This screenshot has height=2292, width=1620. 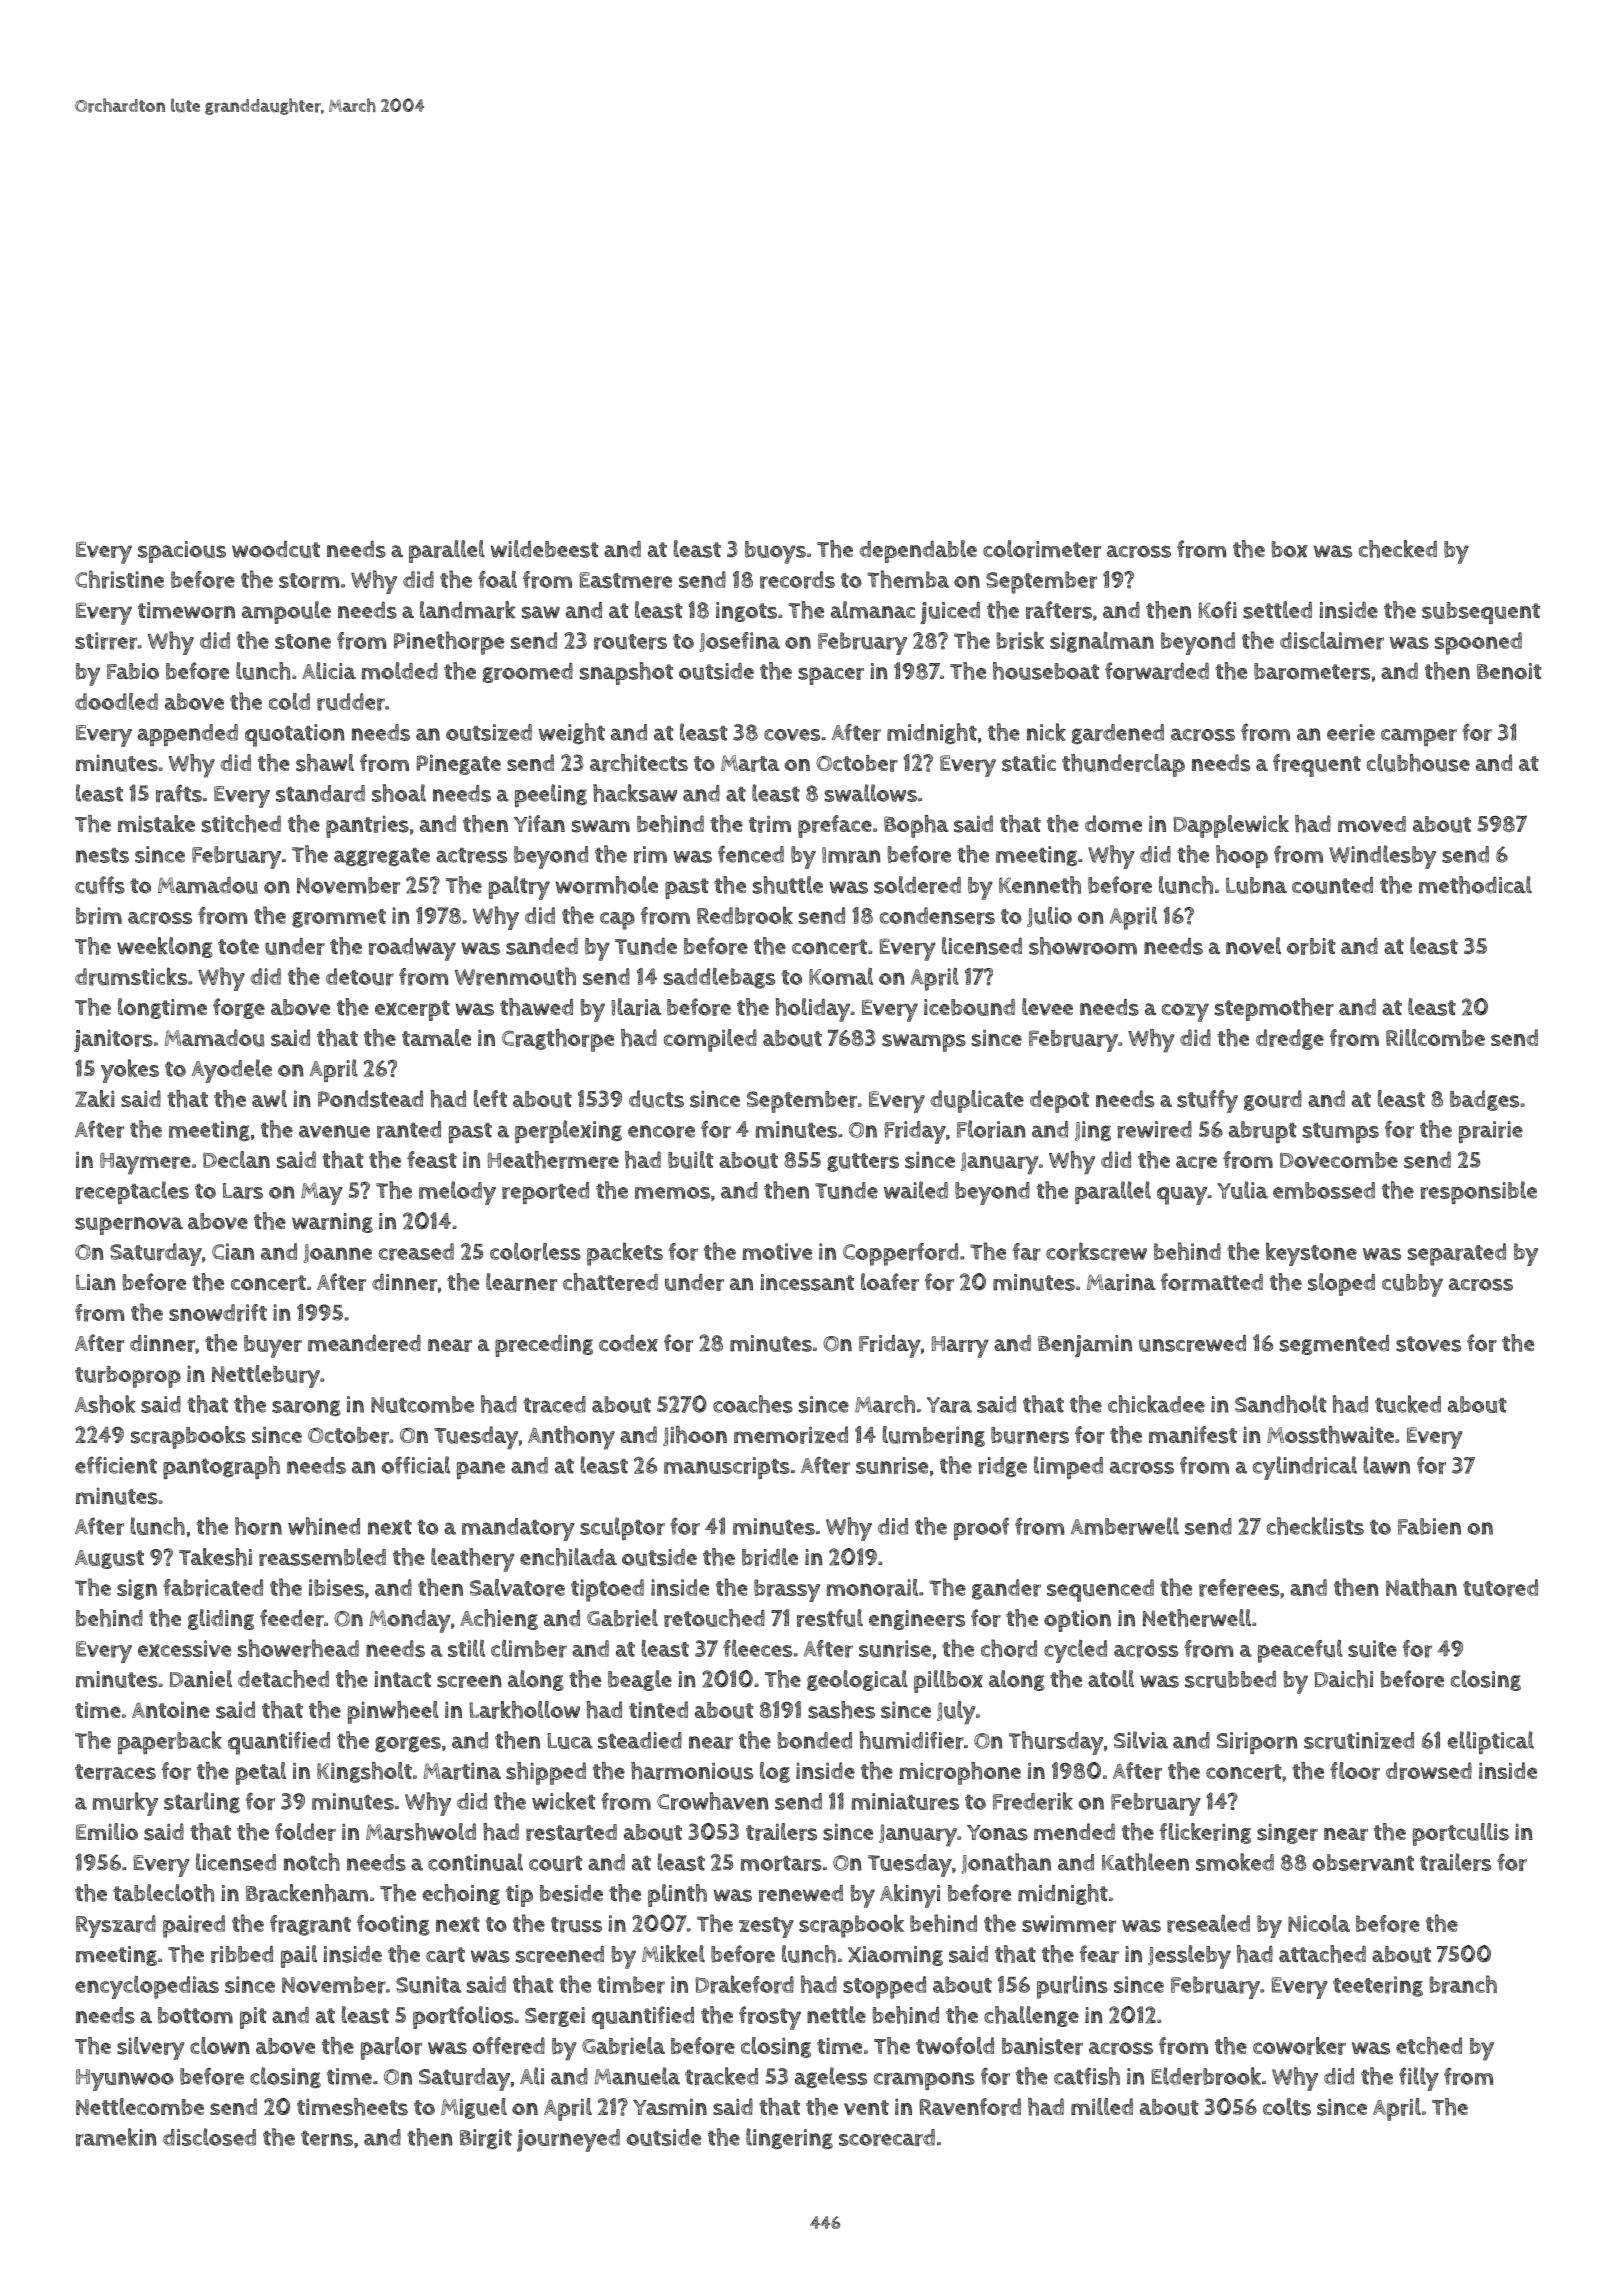 What do you see at coordinates (276, 549) in the screenshot?
I see `woodcut` at bounding box center [276, 549].
